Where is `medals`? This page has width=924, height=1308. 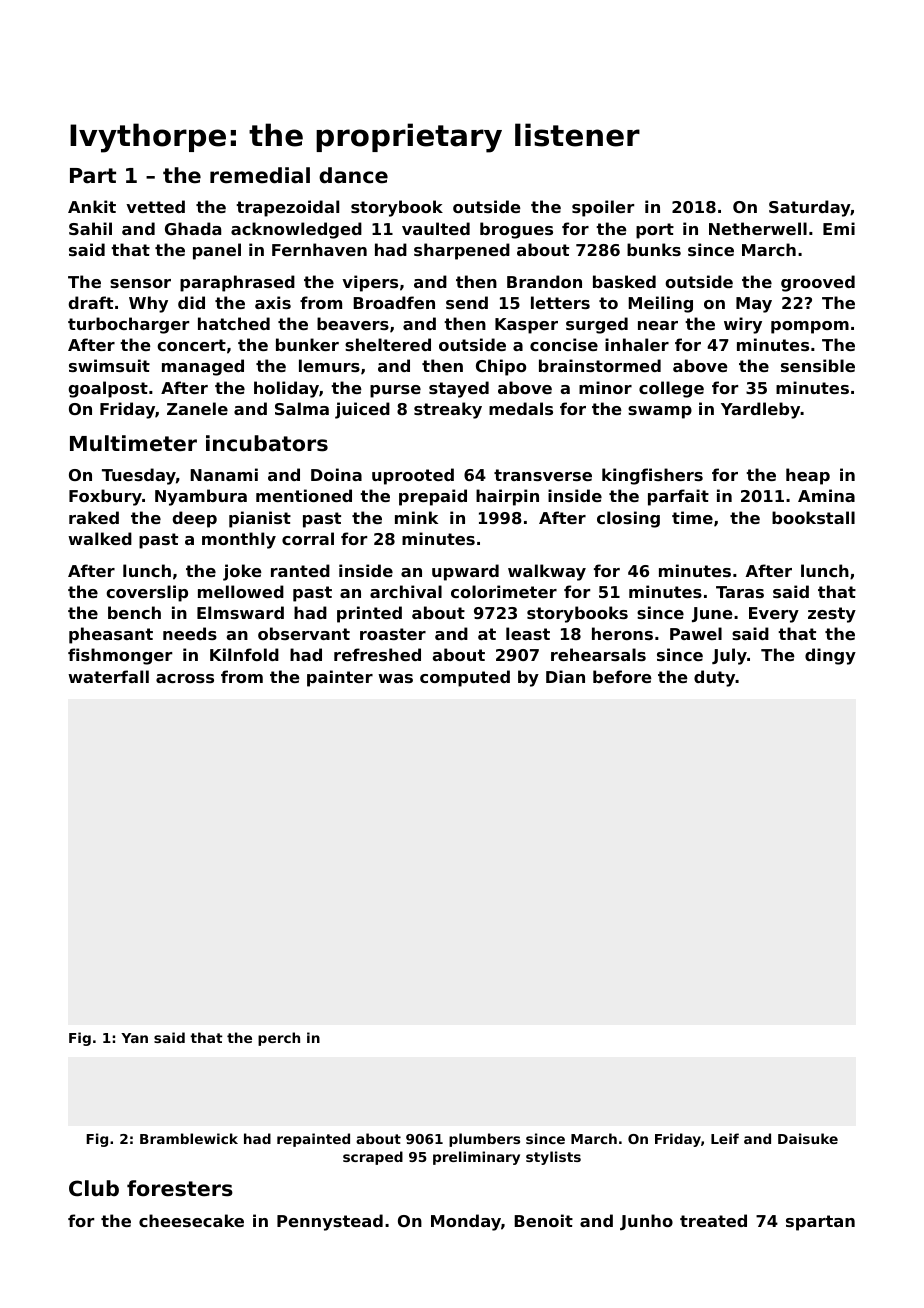 medals is located at coordinates (521, 408).
